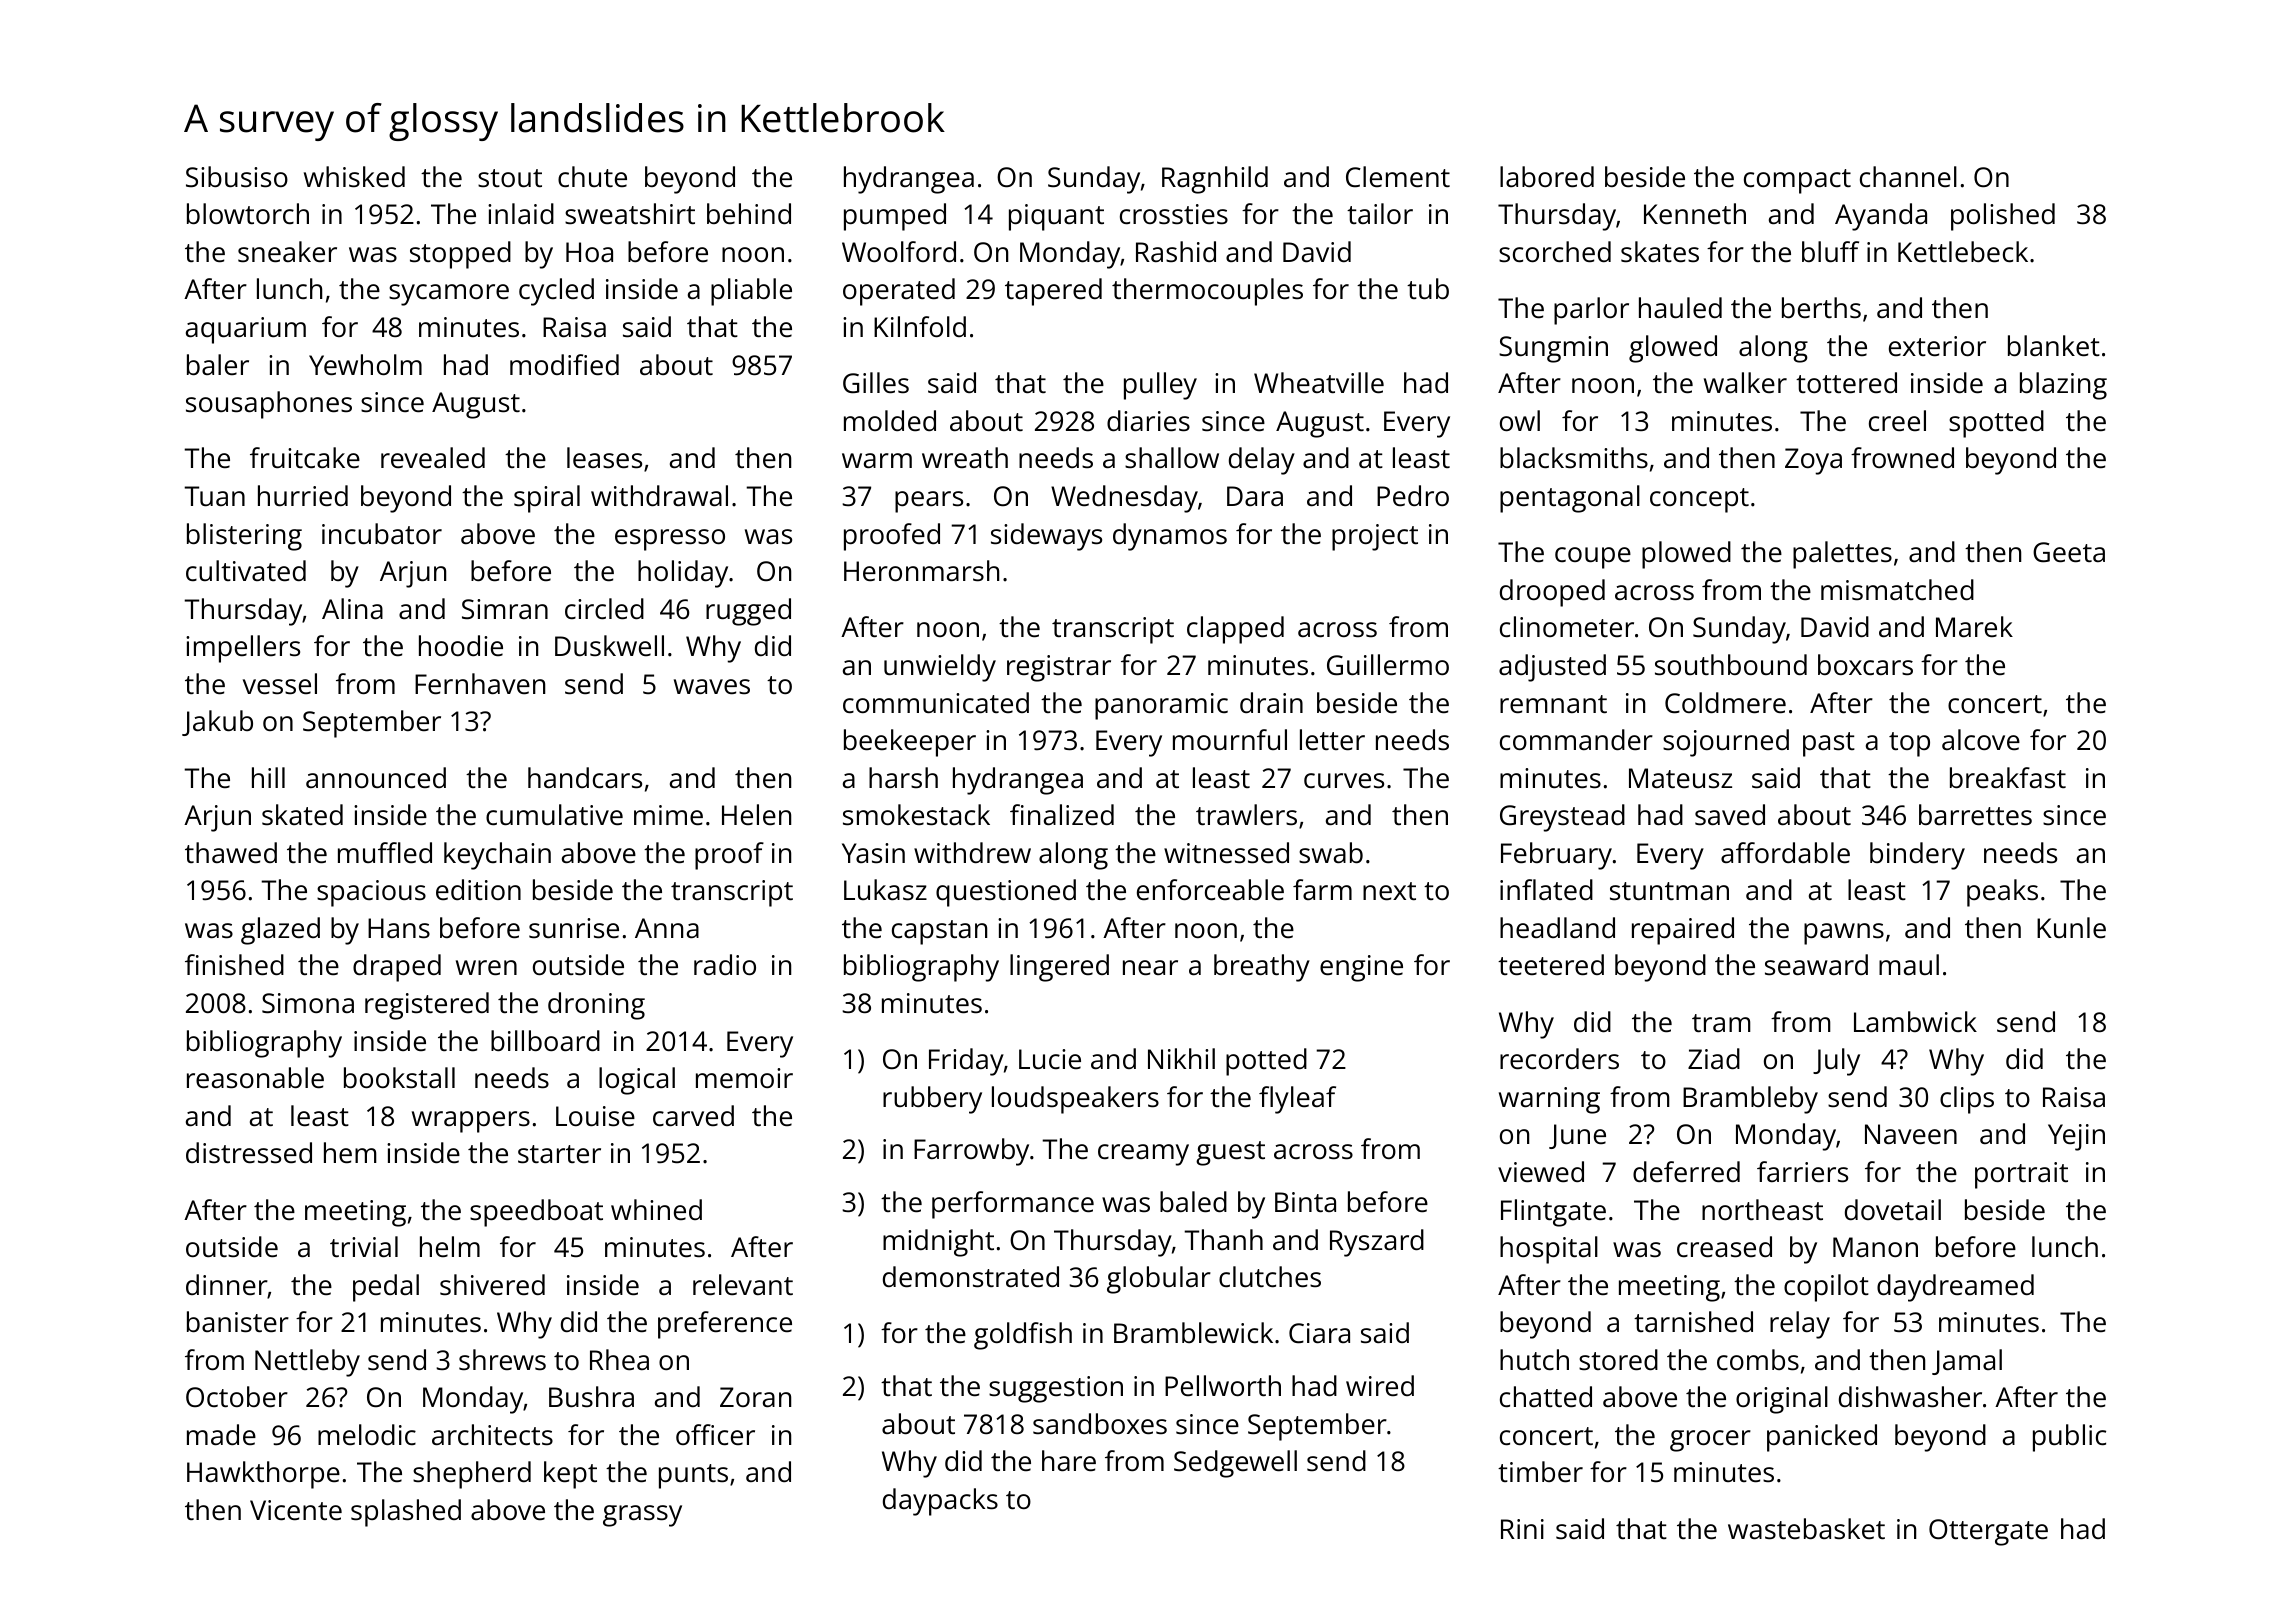 The height and width of the image is (1620, 2292). Describe the element at coordinates (1230, 739) in the image. I see `mournful` at that location.
